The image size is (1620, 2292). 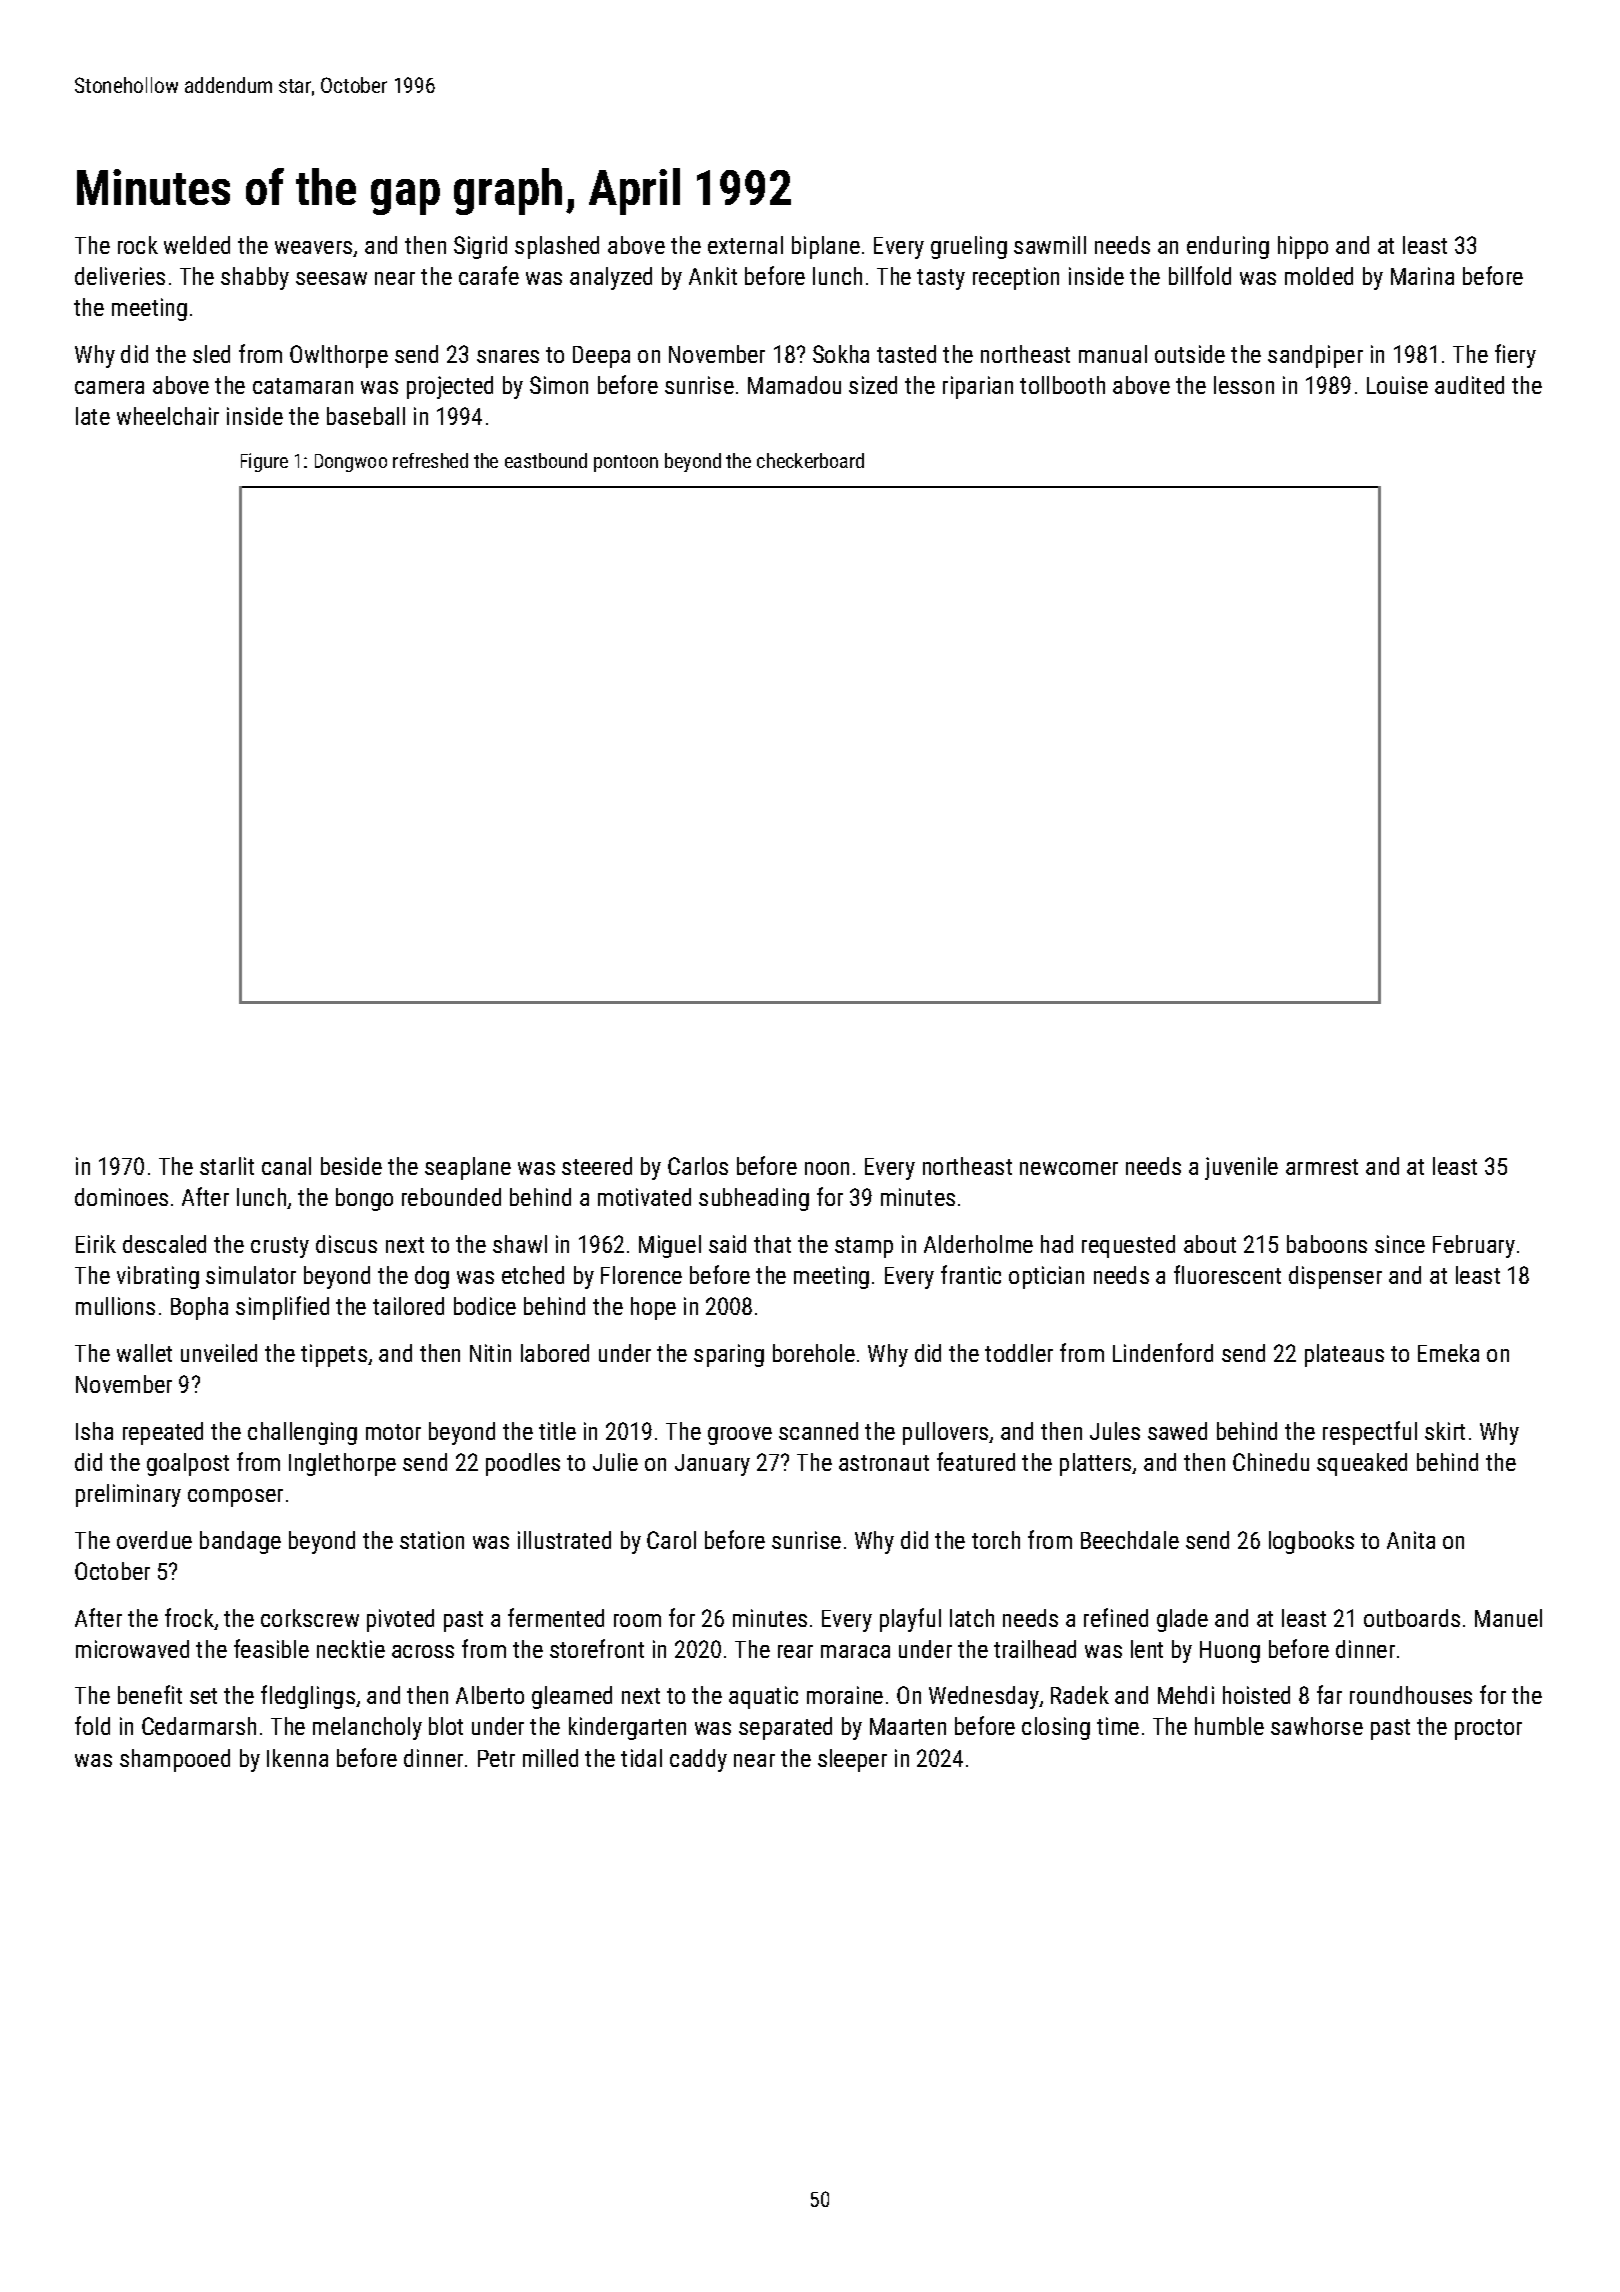 What do you see at coordinates (1322, 1167) in the document?
I see `armrest` at bounding box center [1322, 1167].
